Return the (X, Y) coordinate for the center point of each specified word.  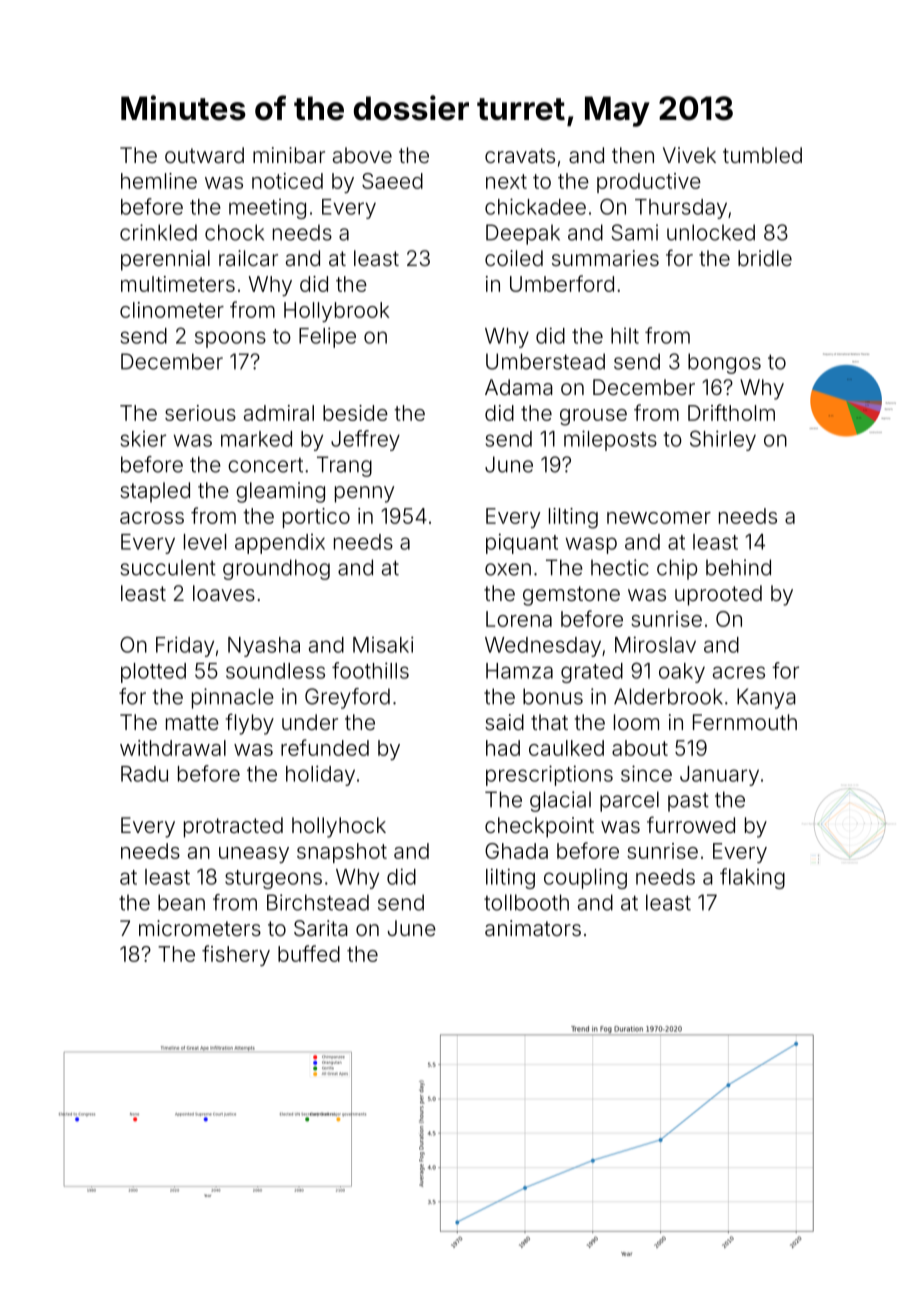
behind (738, 567)
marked (256, 439)
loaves (224, 593)
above (362, 155)
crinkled (158, 232)
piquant (522, 543)
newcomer (659, 518)
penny (364, 494)
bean (181, 902)
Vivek (689, 155)
